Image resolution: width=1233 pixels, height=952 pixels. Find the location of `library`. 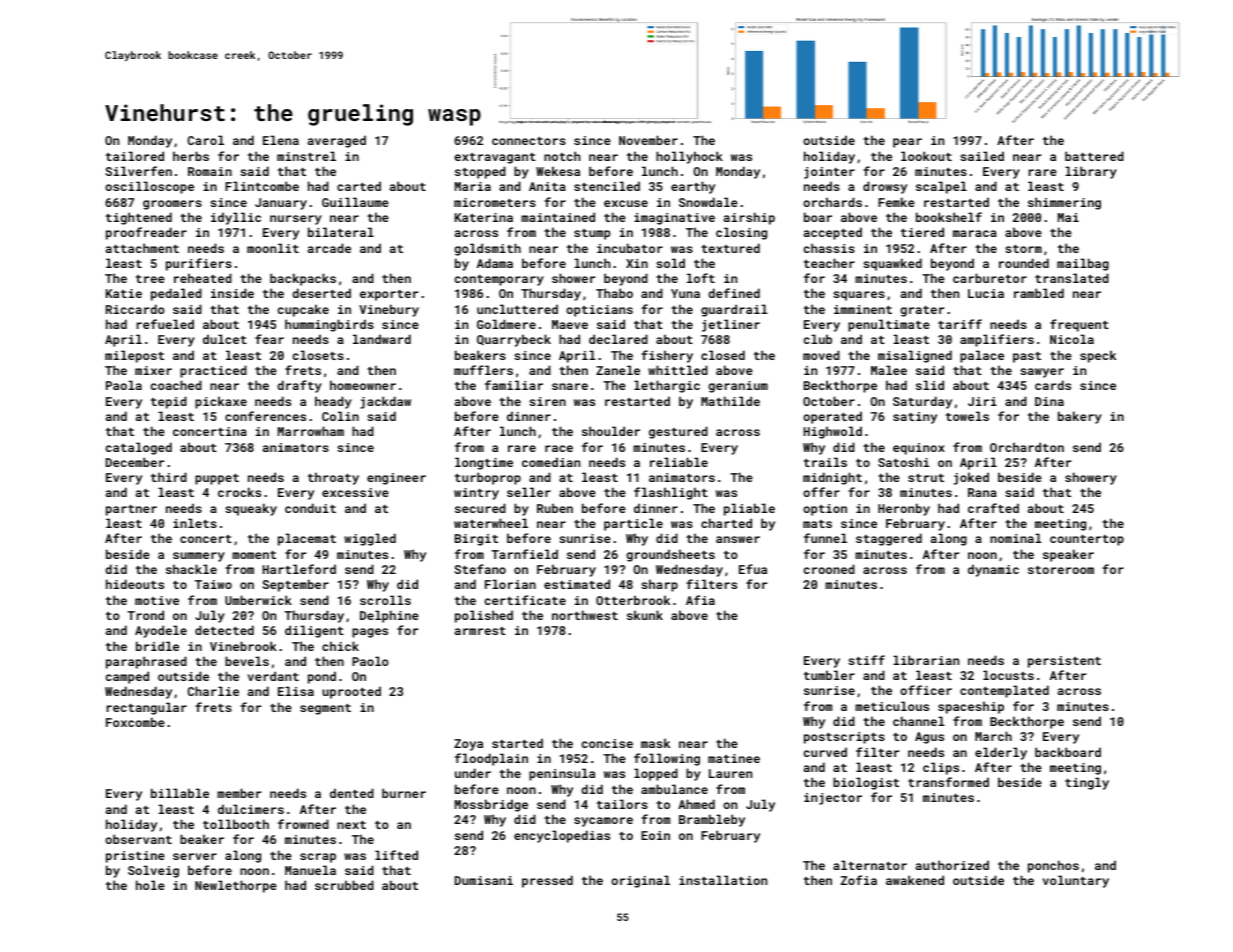

library is located at coordinates (1091, 172).
